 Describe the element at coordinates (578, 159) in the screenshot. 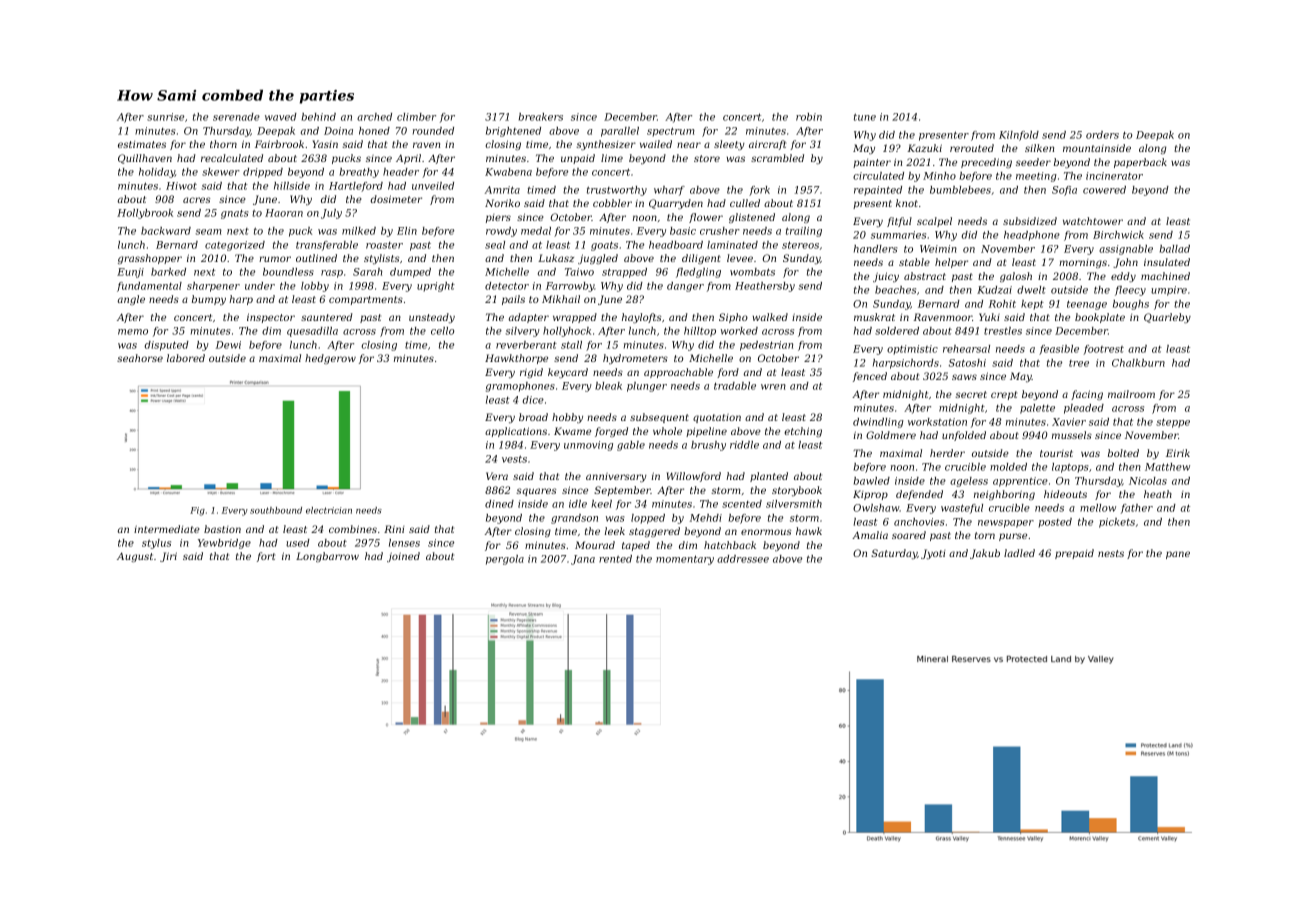

I see `unpaid` at that location.
